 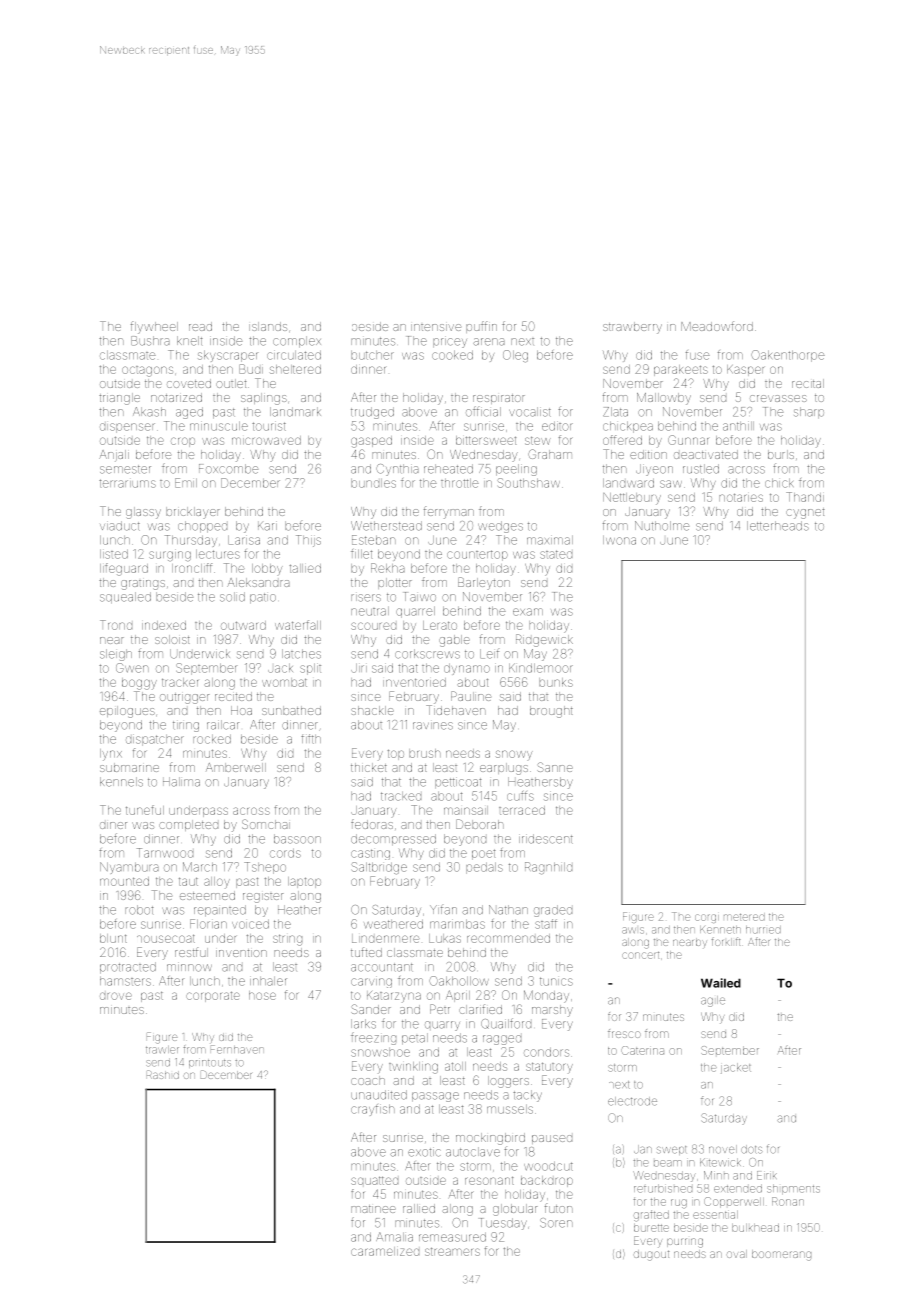 I want to click on squatted, so click(x=374, y=1180).
